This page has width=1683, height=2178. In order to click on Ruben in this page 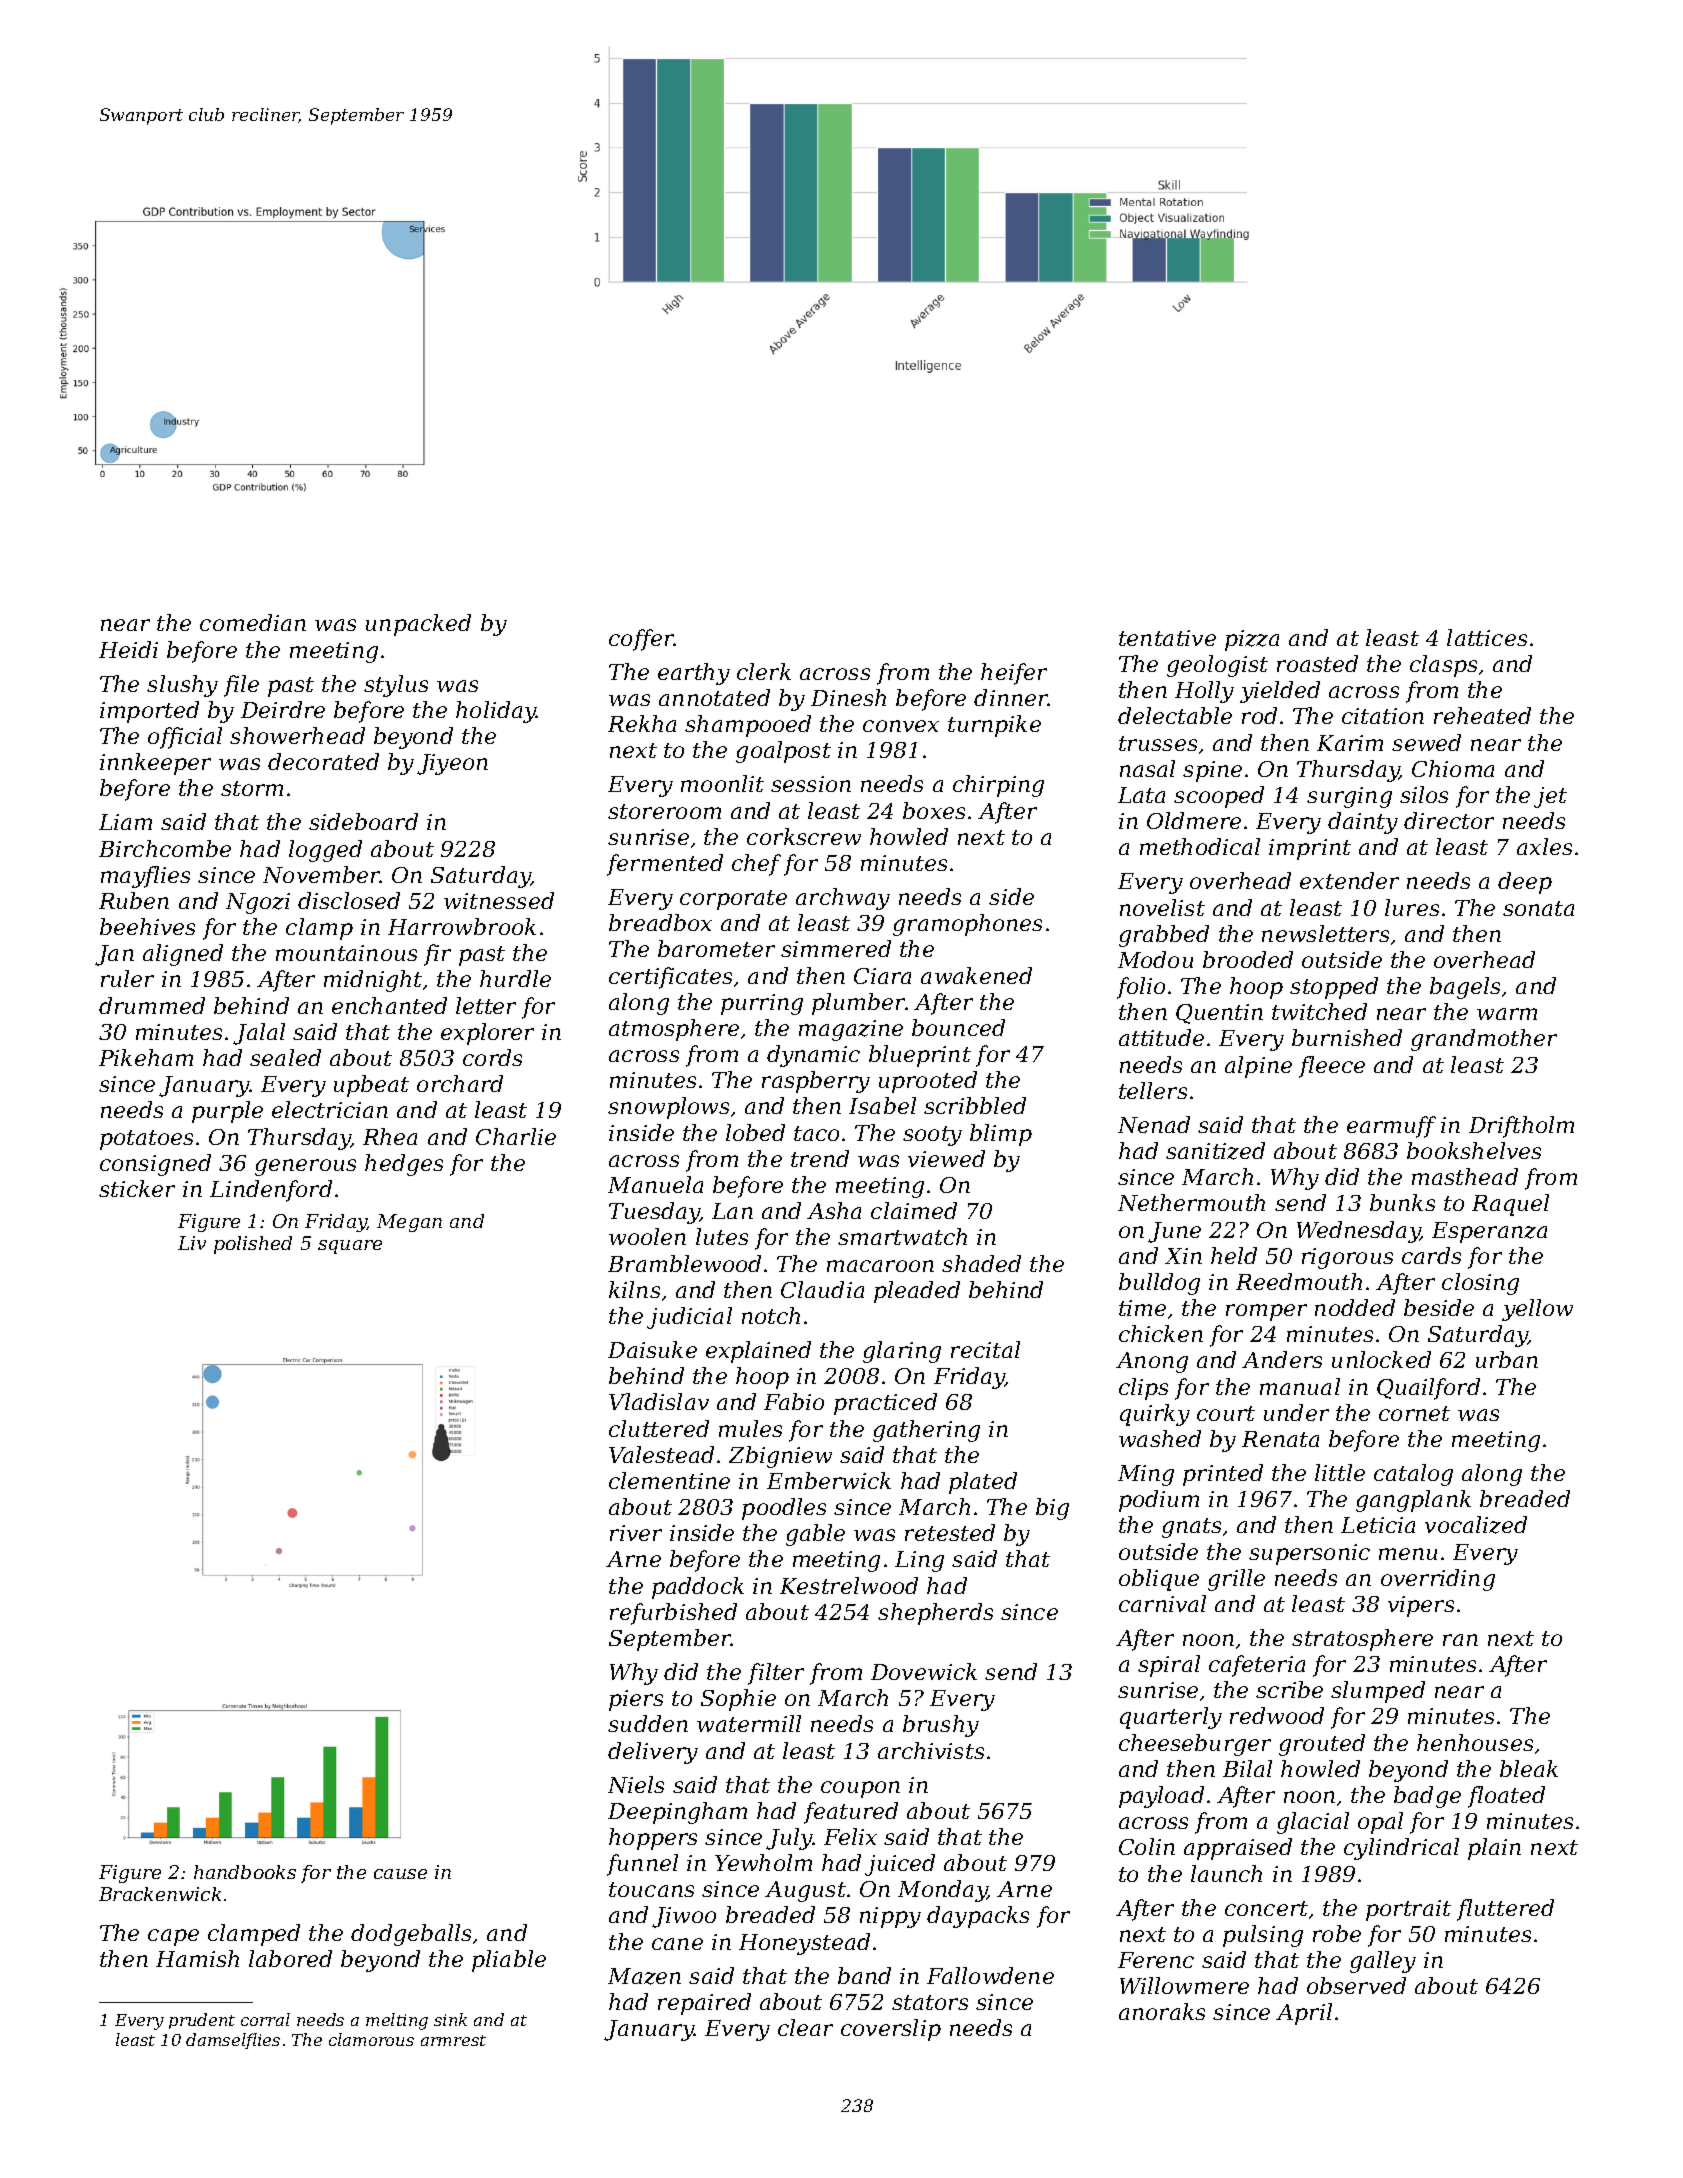, I will do `click(134, 900)`.
